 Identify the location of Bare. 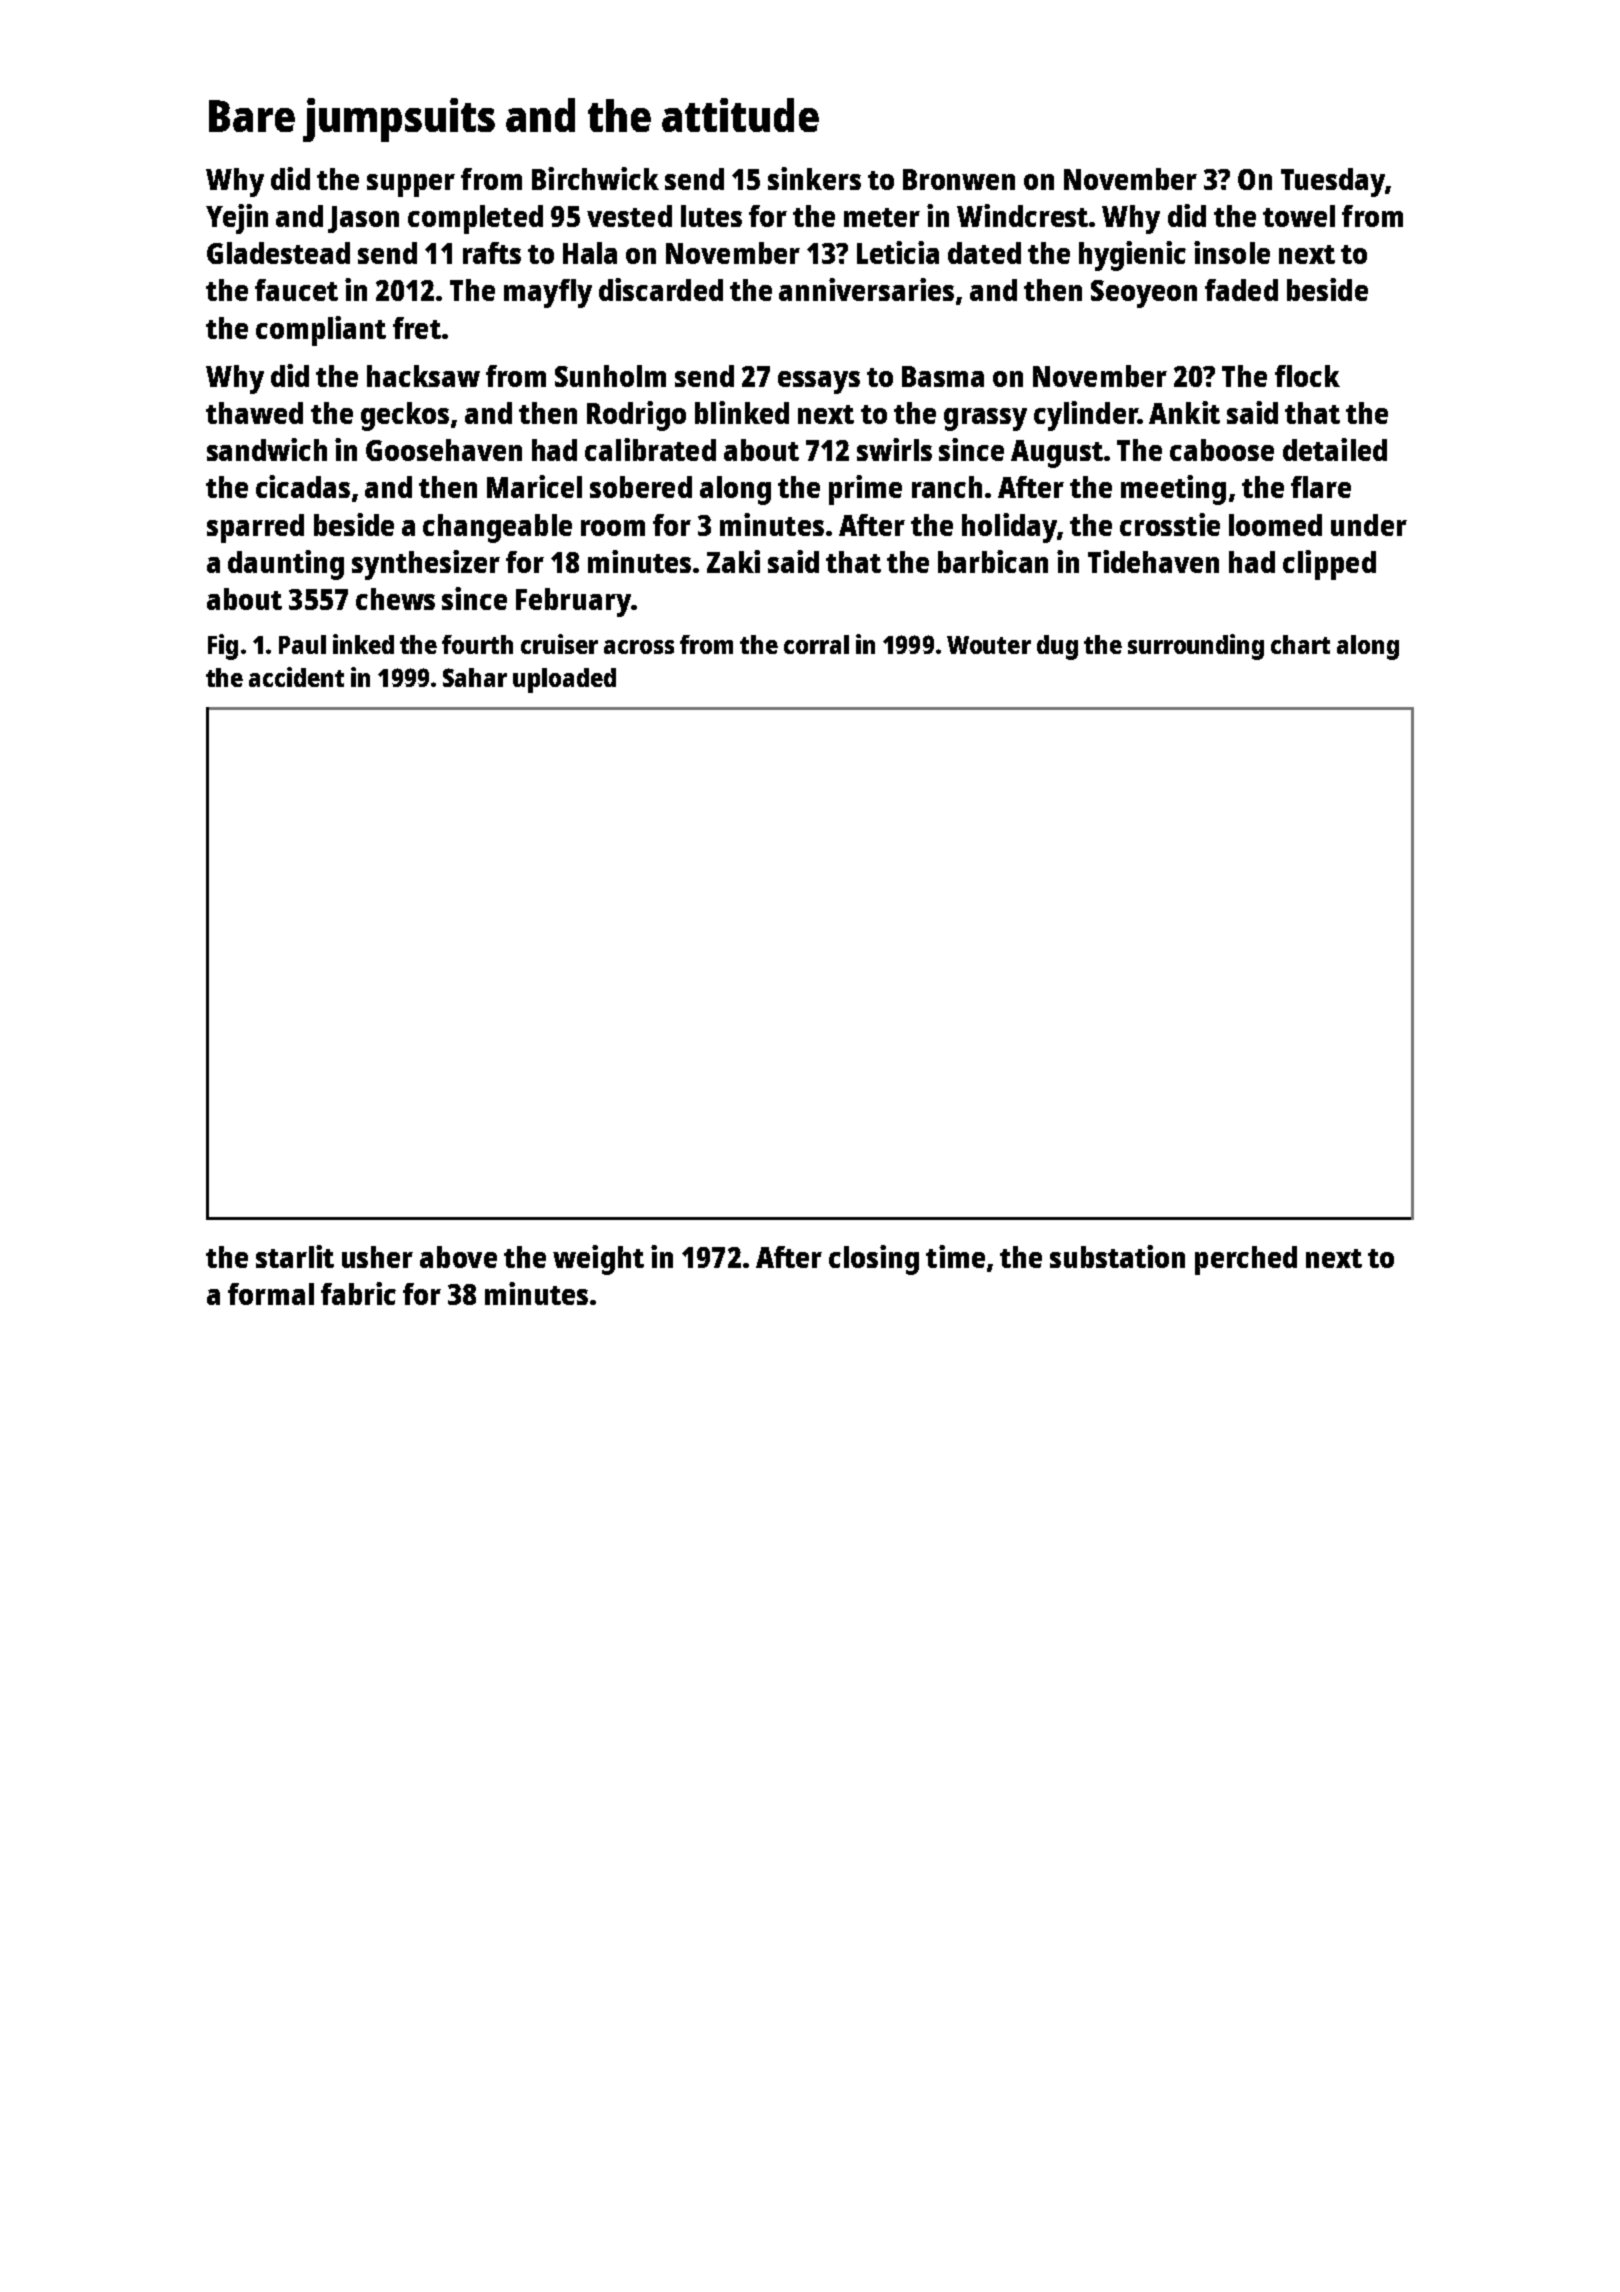
(252, 116).
